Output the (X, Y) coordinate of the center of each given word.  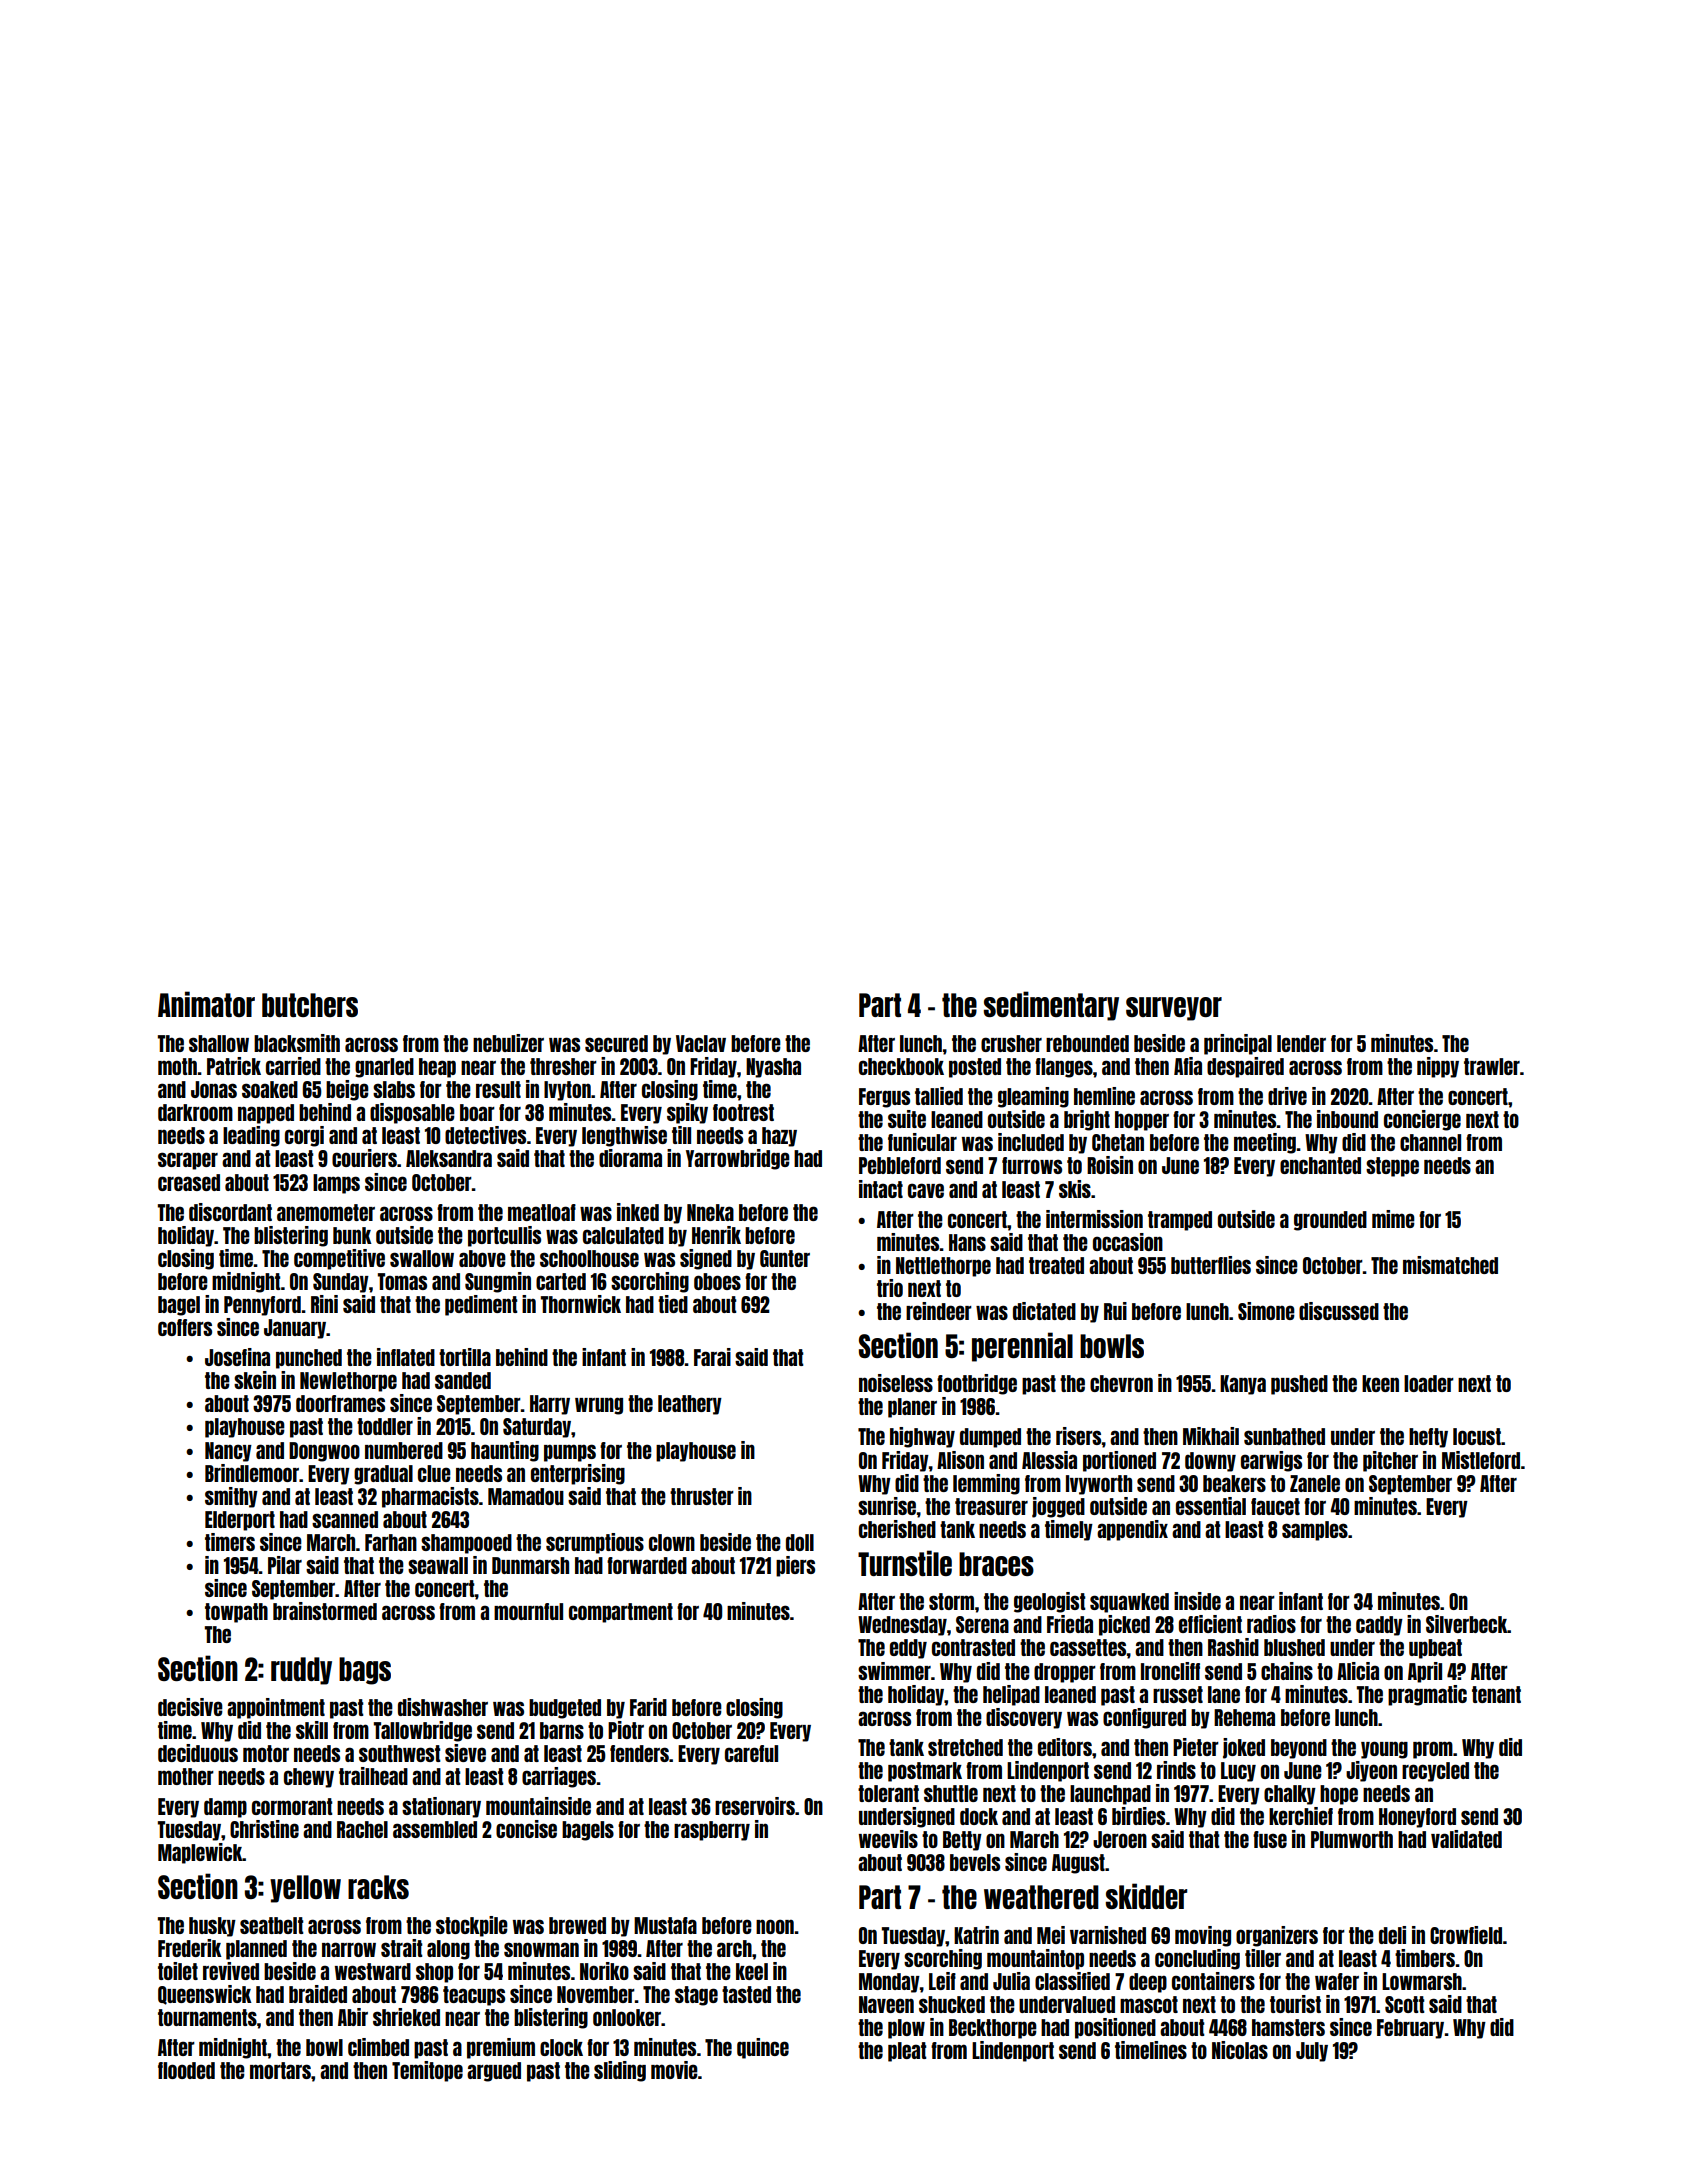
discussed (1339, 1311)
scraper (188, 1161)
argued (494, 2072)
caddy (1379, 1626)
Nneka (710, 1212)
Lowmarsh (1422, 1981)
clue (434, 1473)
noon (775, 1926)
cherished (897, 1529)
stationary (441, 1807)
